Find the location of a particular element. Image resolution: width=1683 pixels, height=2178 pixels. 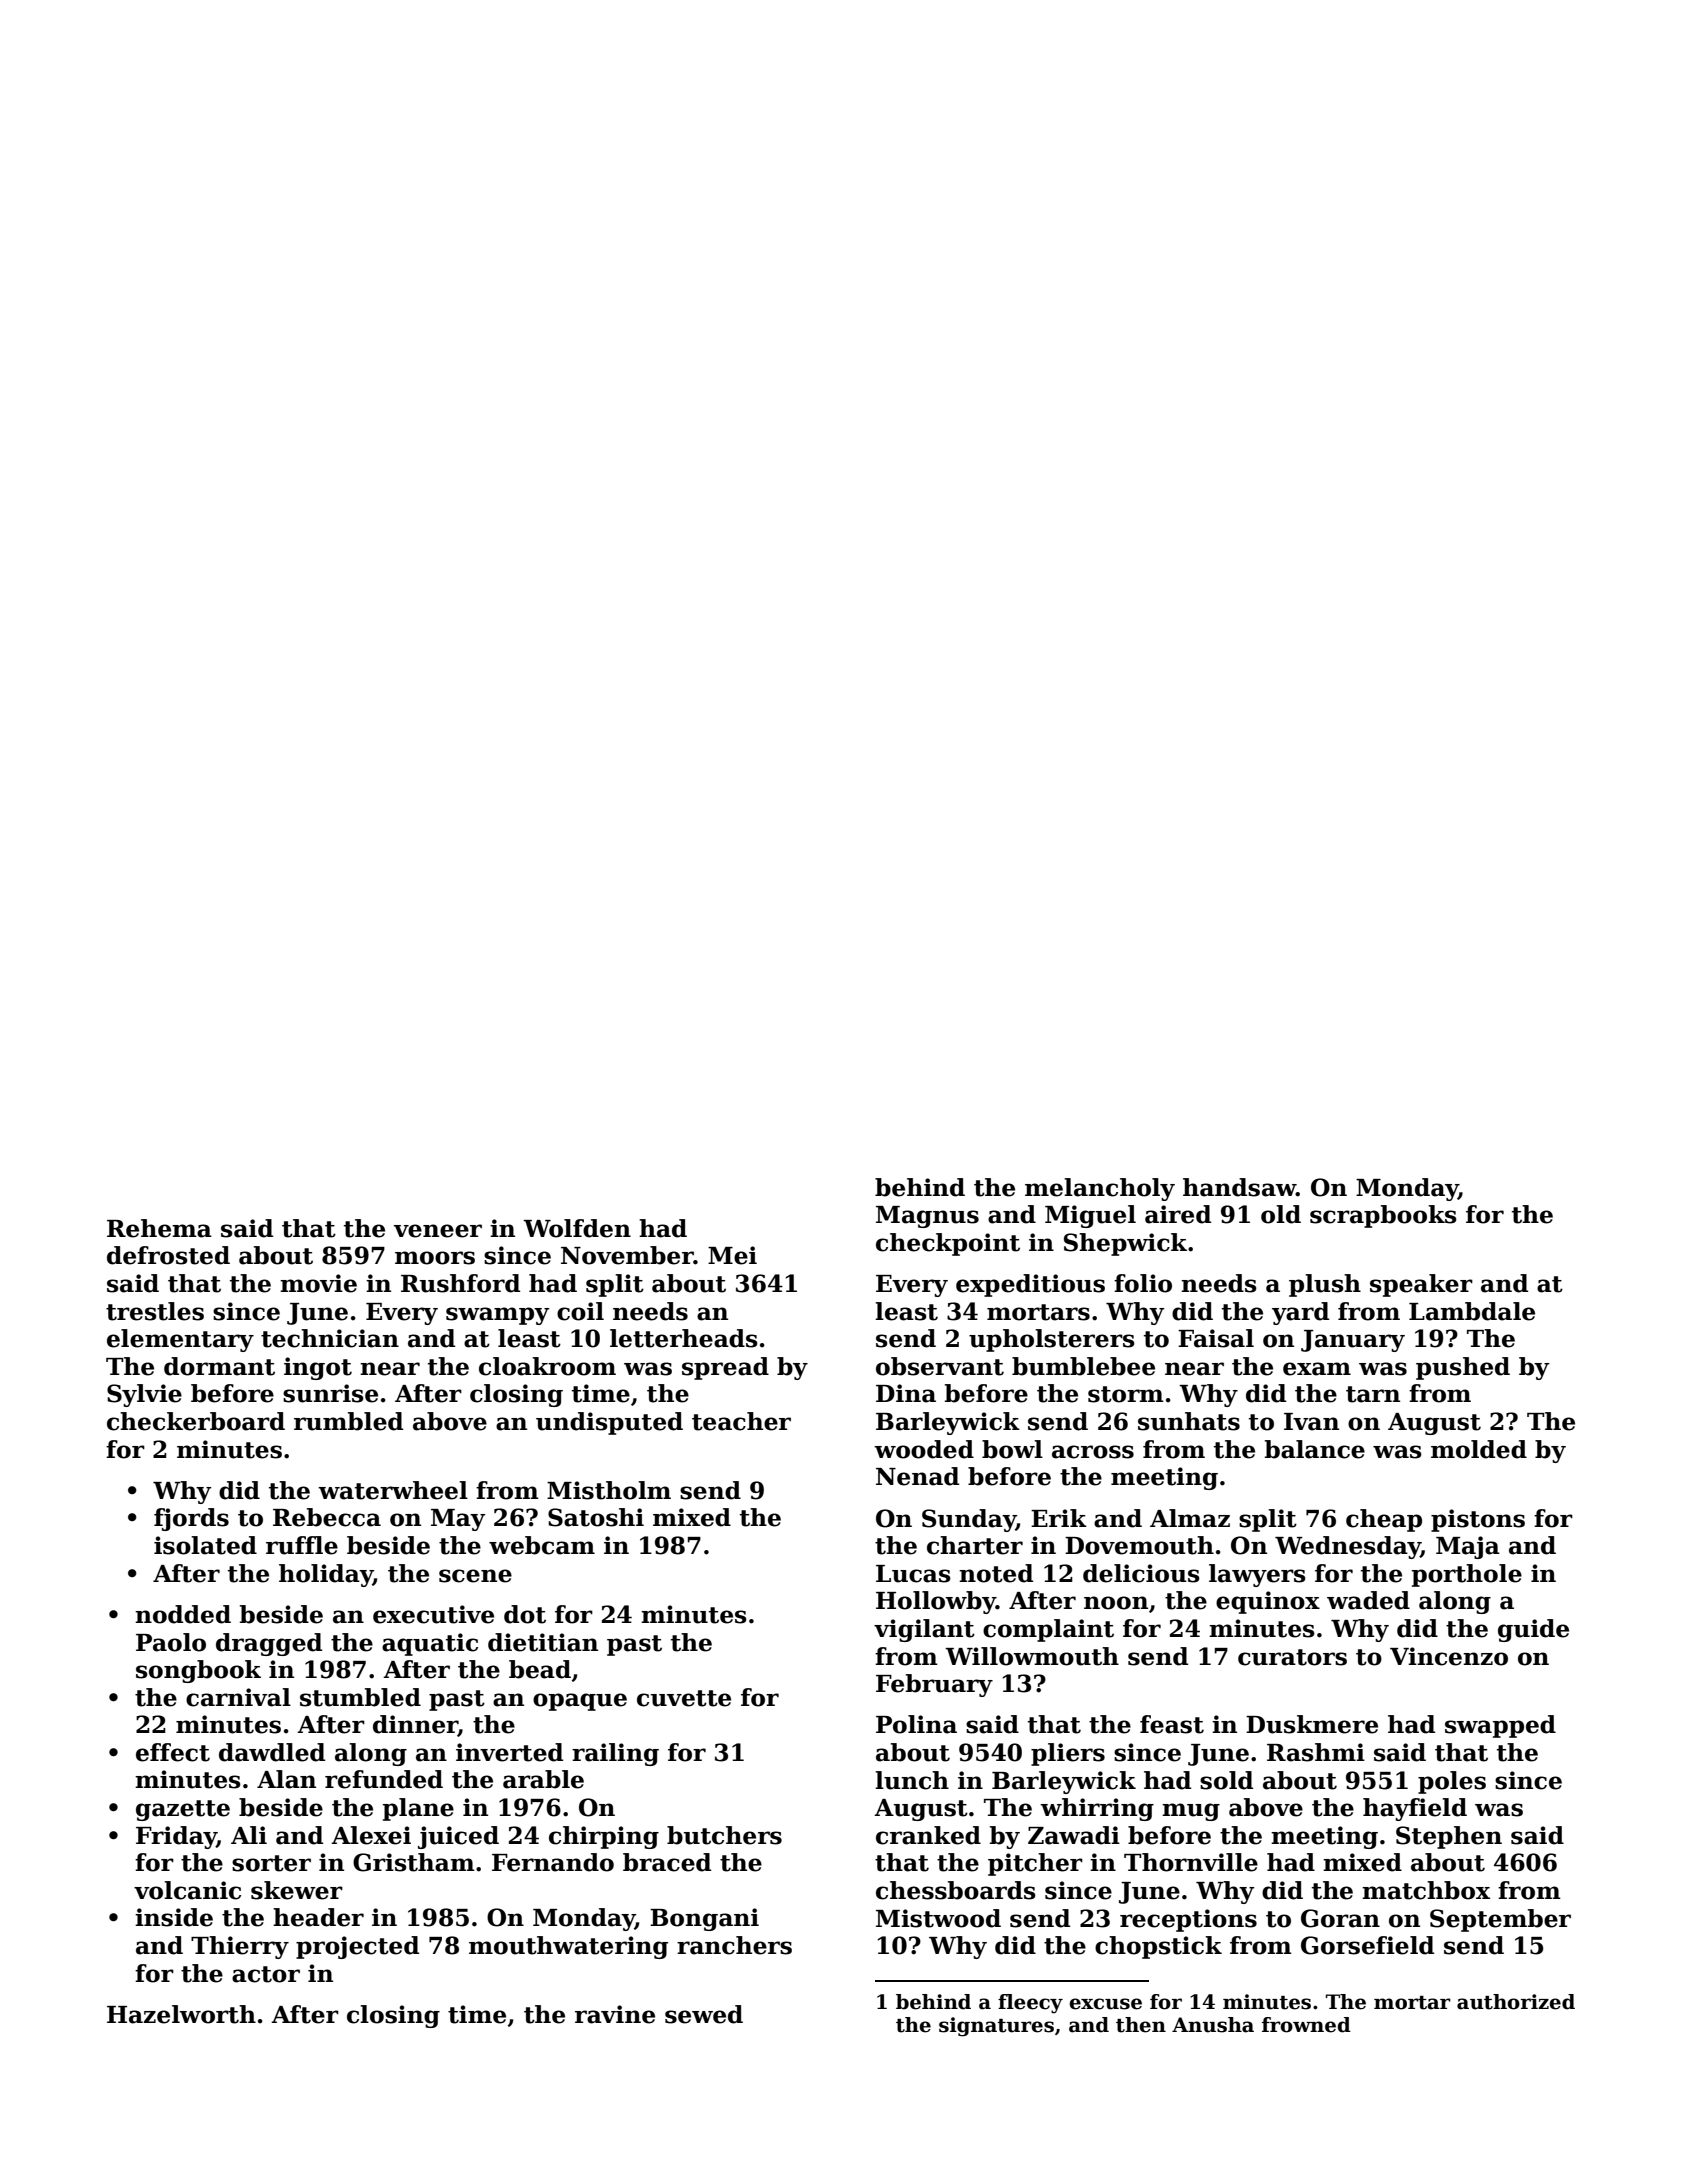

authorized is located at coordinates (1516, 2002).
